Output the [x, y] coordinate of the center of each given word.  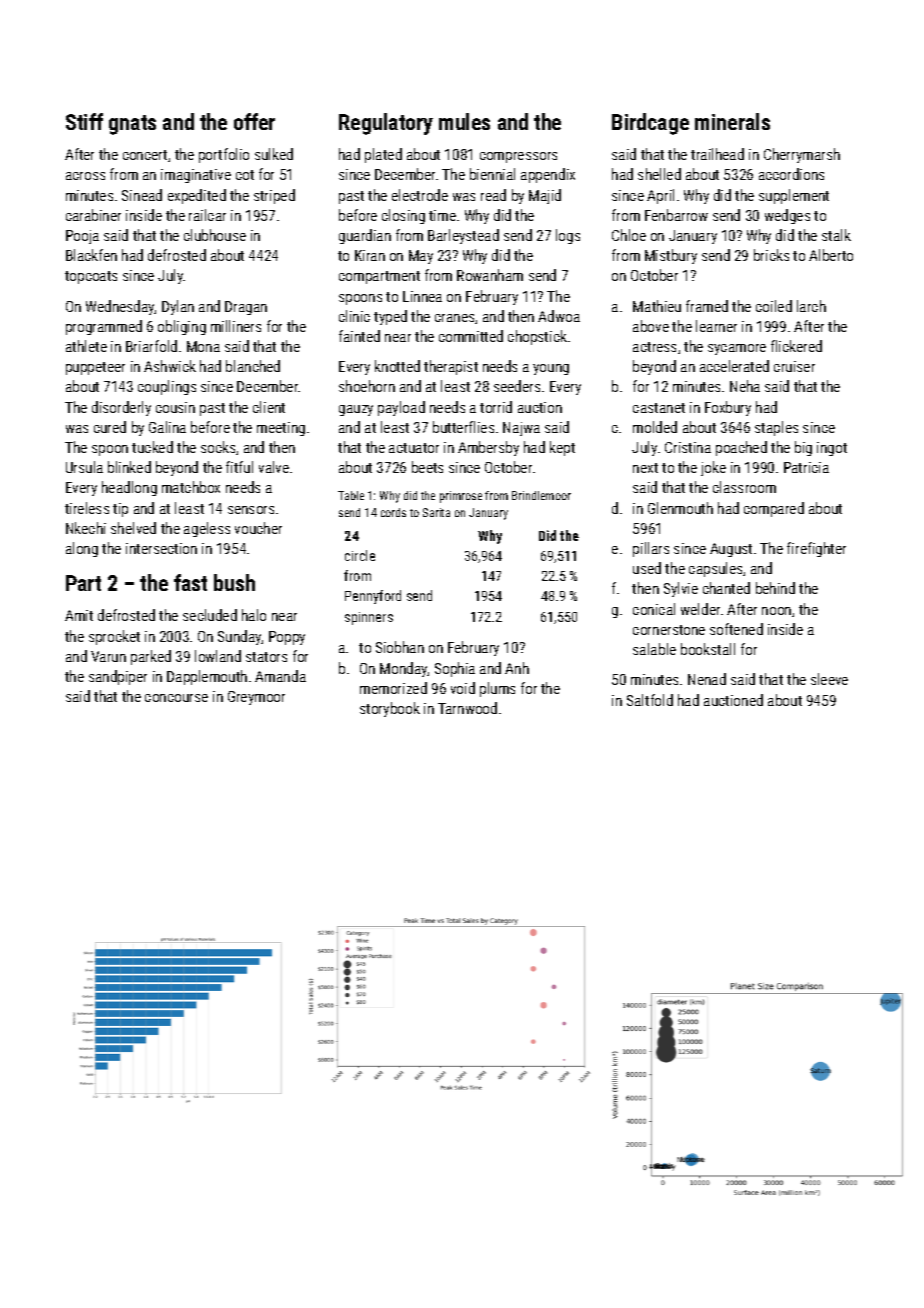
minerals [732, 121]
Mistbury [671, 256]
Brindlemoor [541, 495]
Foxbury [728, 408]
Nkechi [86, 528]
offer [254, 121]
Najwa [521, 429]
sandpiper [118, 677]
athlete [86, 346]
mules [464, 121]
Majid [545, 196]
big [803, 448]
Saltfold [650, 700]
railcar [207, 215]
